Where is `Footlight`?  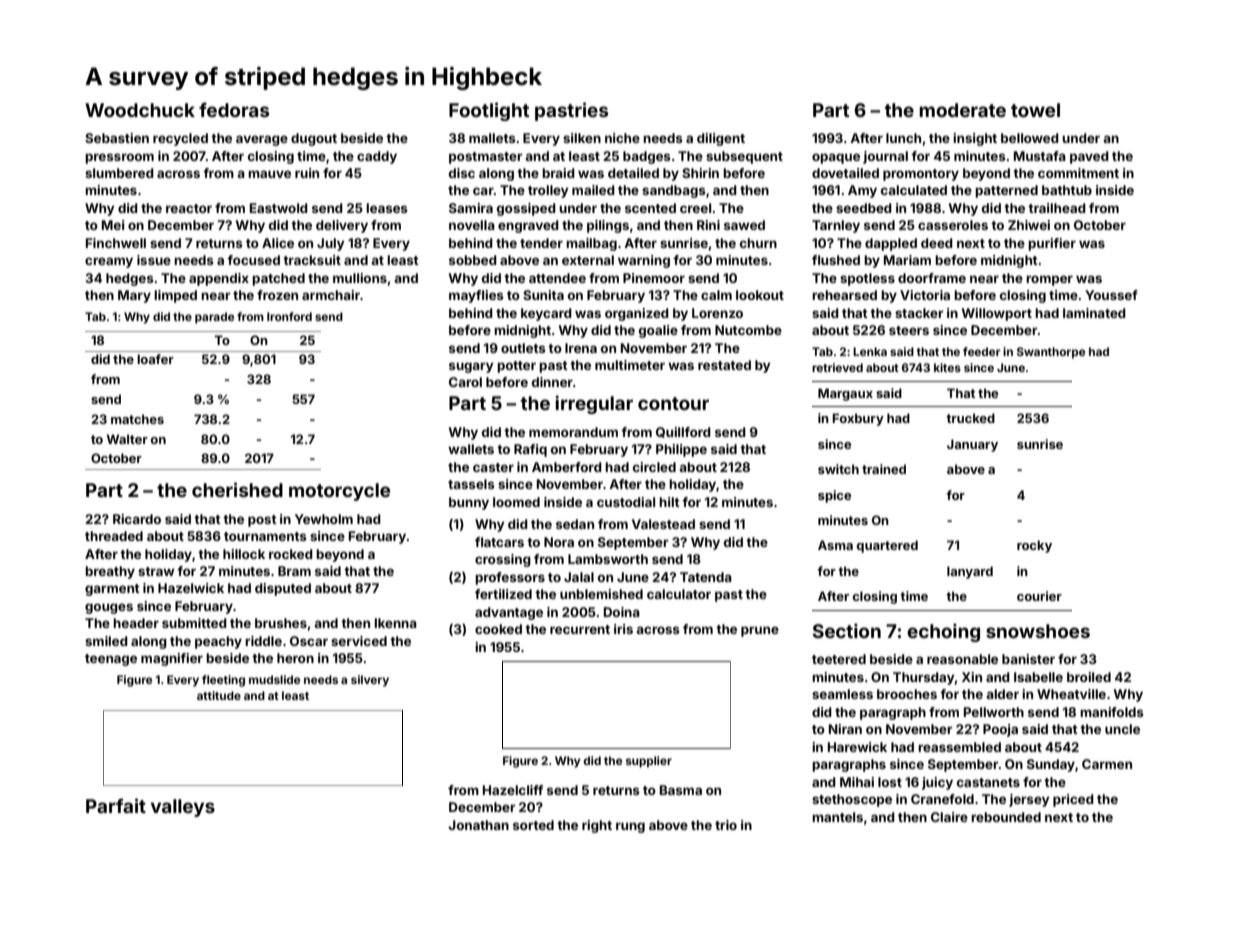 Footlight is located at coordinates (489, 111).
